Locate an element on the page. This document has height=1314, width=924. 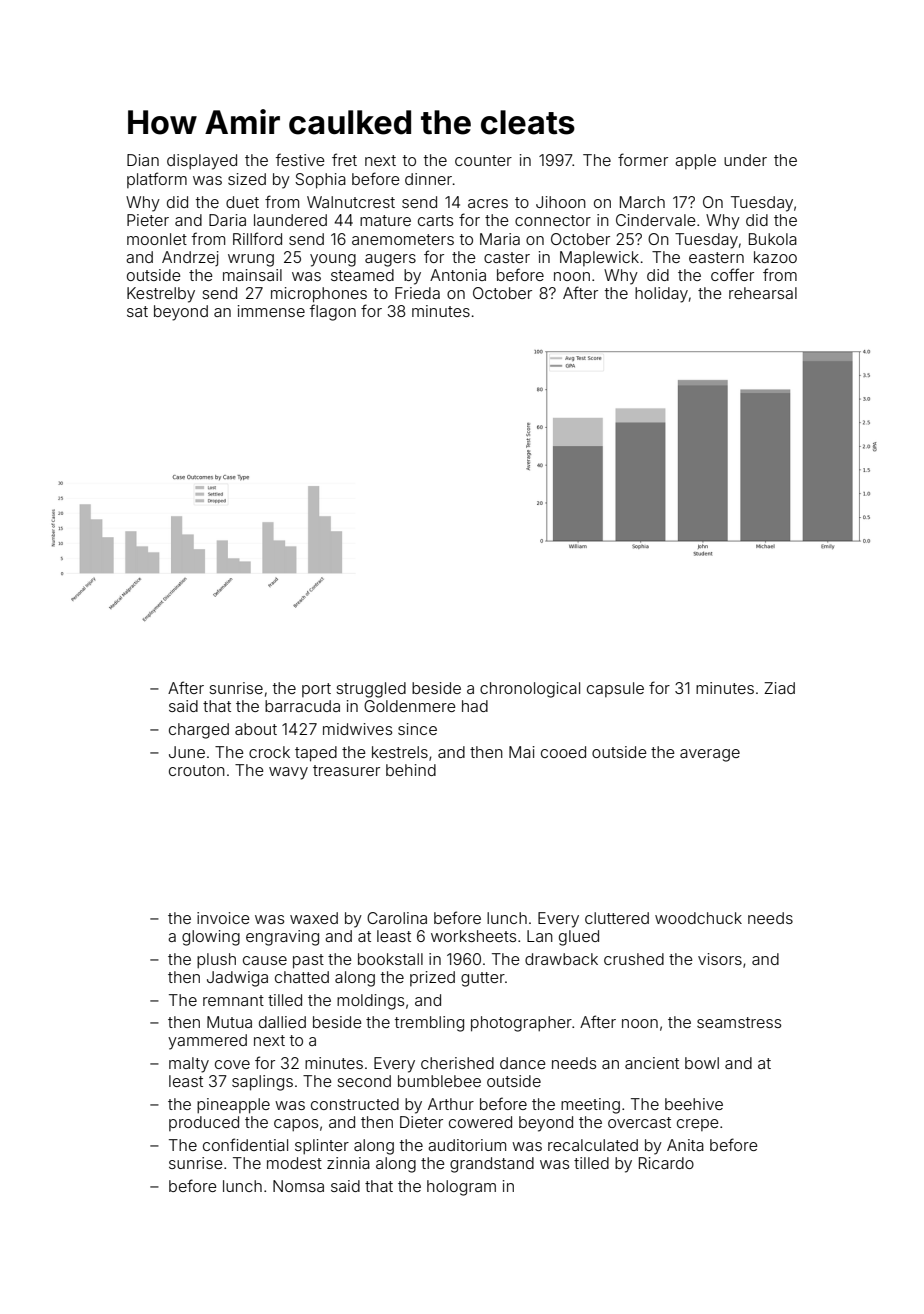
gutter is located at coordinates (483, 979).
